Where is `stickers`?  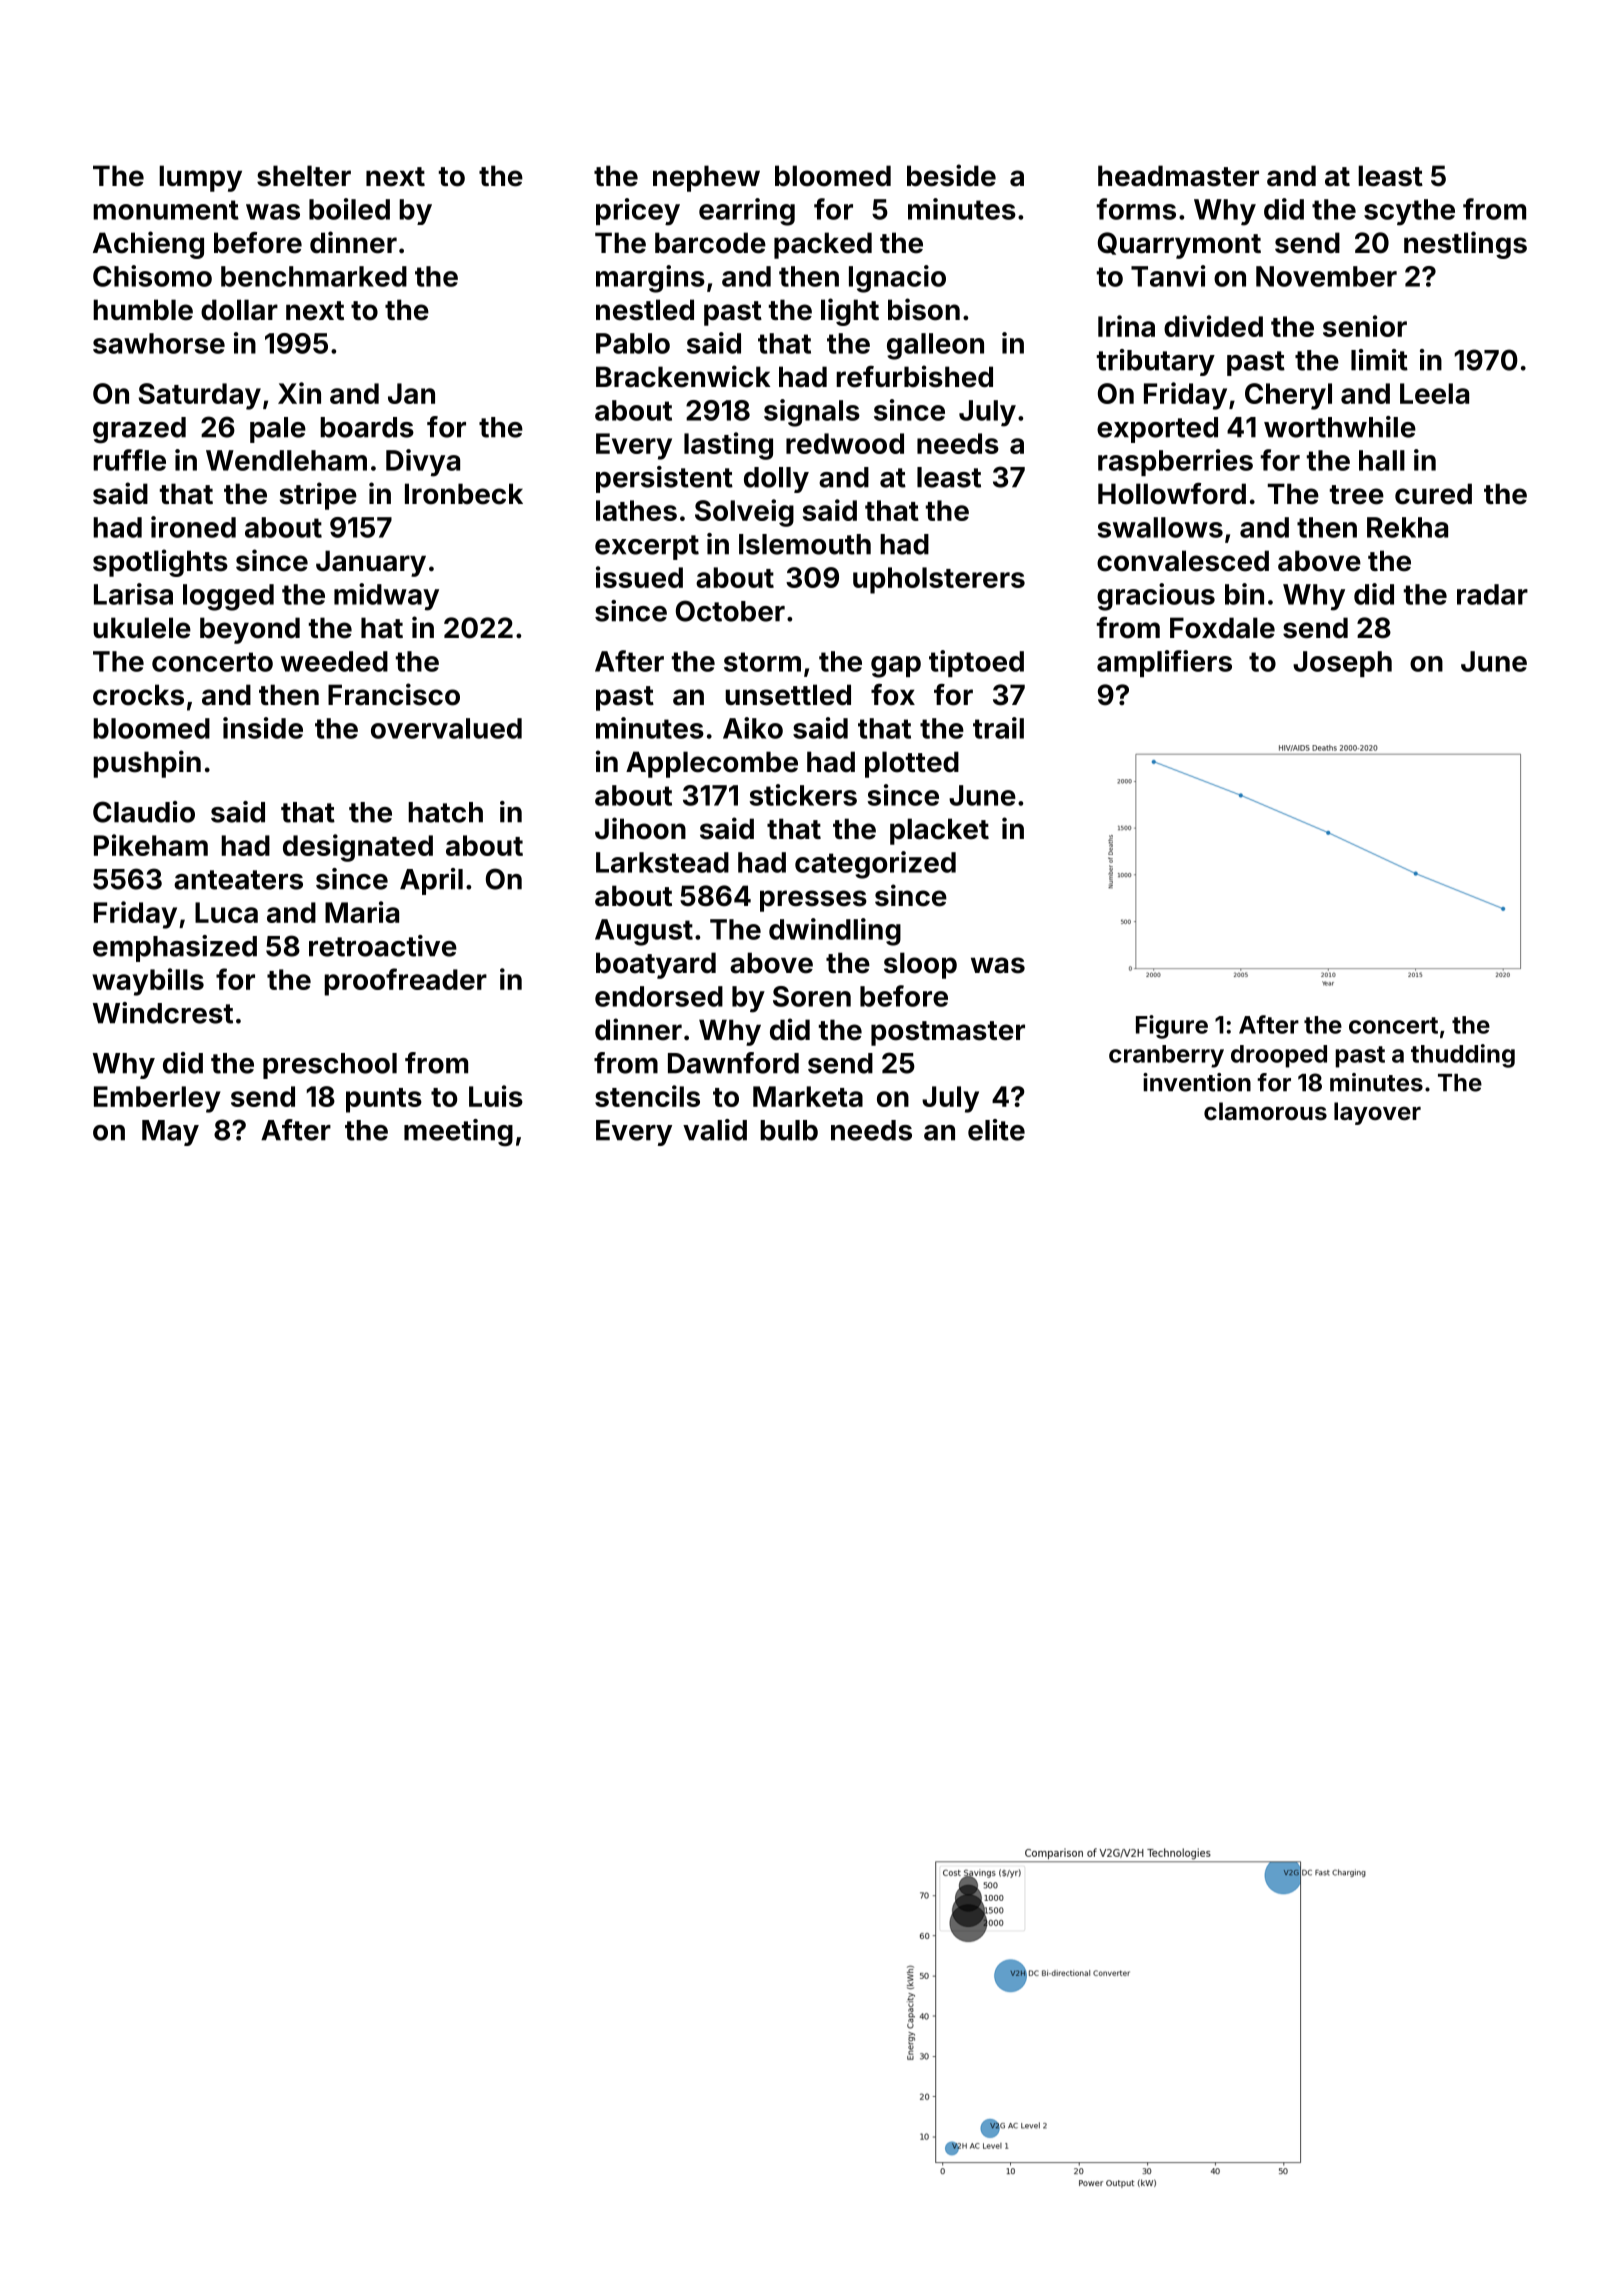
stickers is located at coordinates (803, 795).
